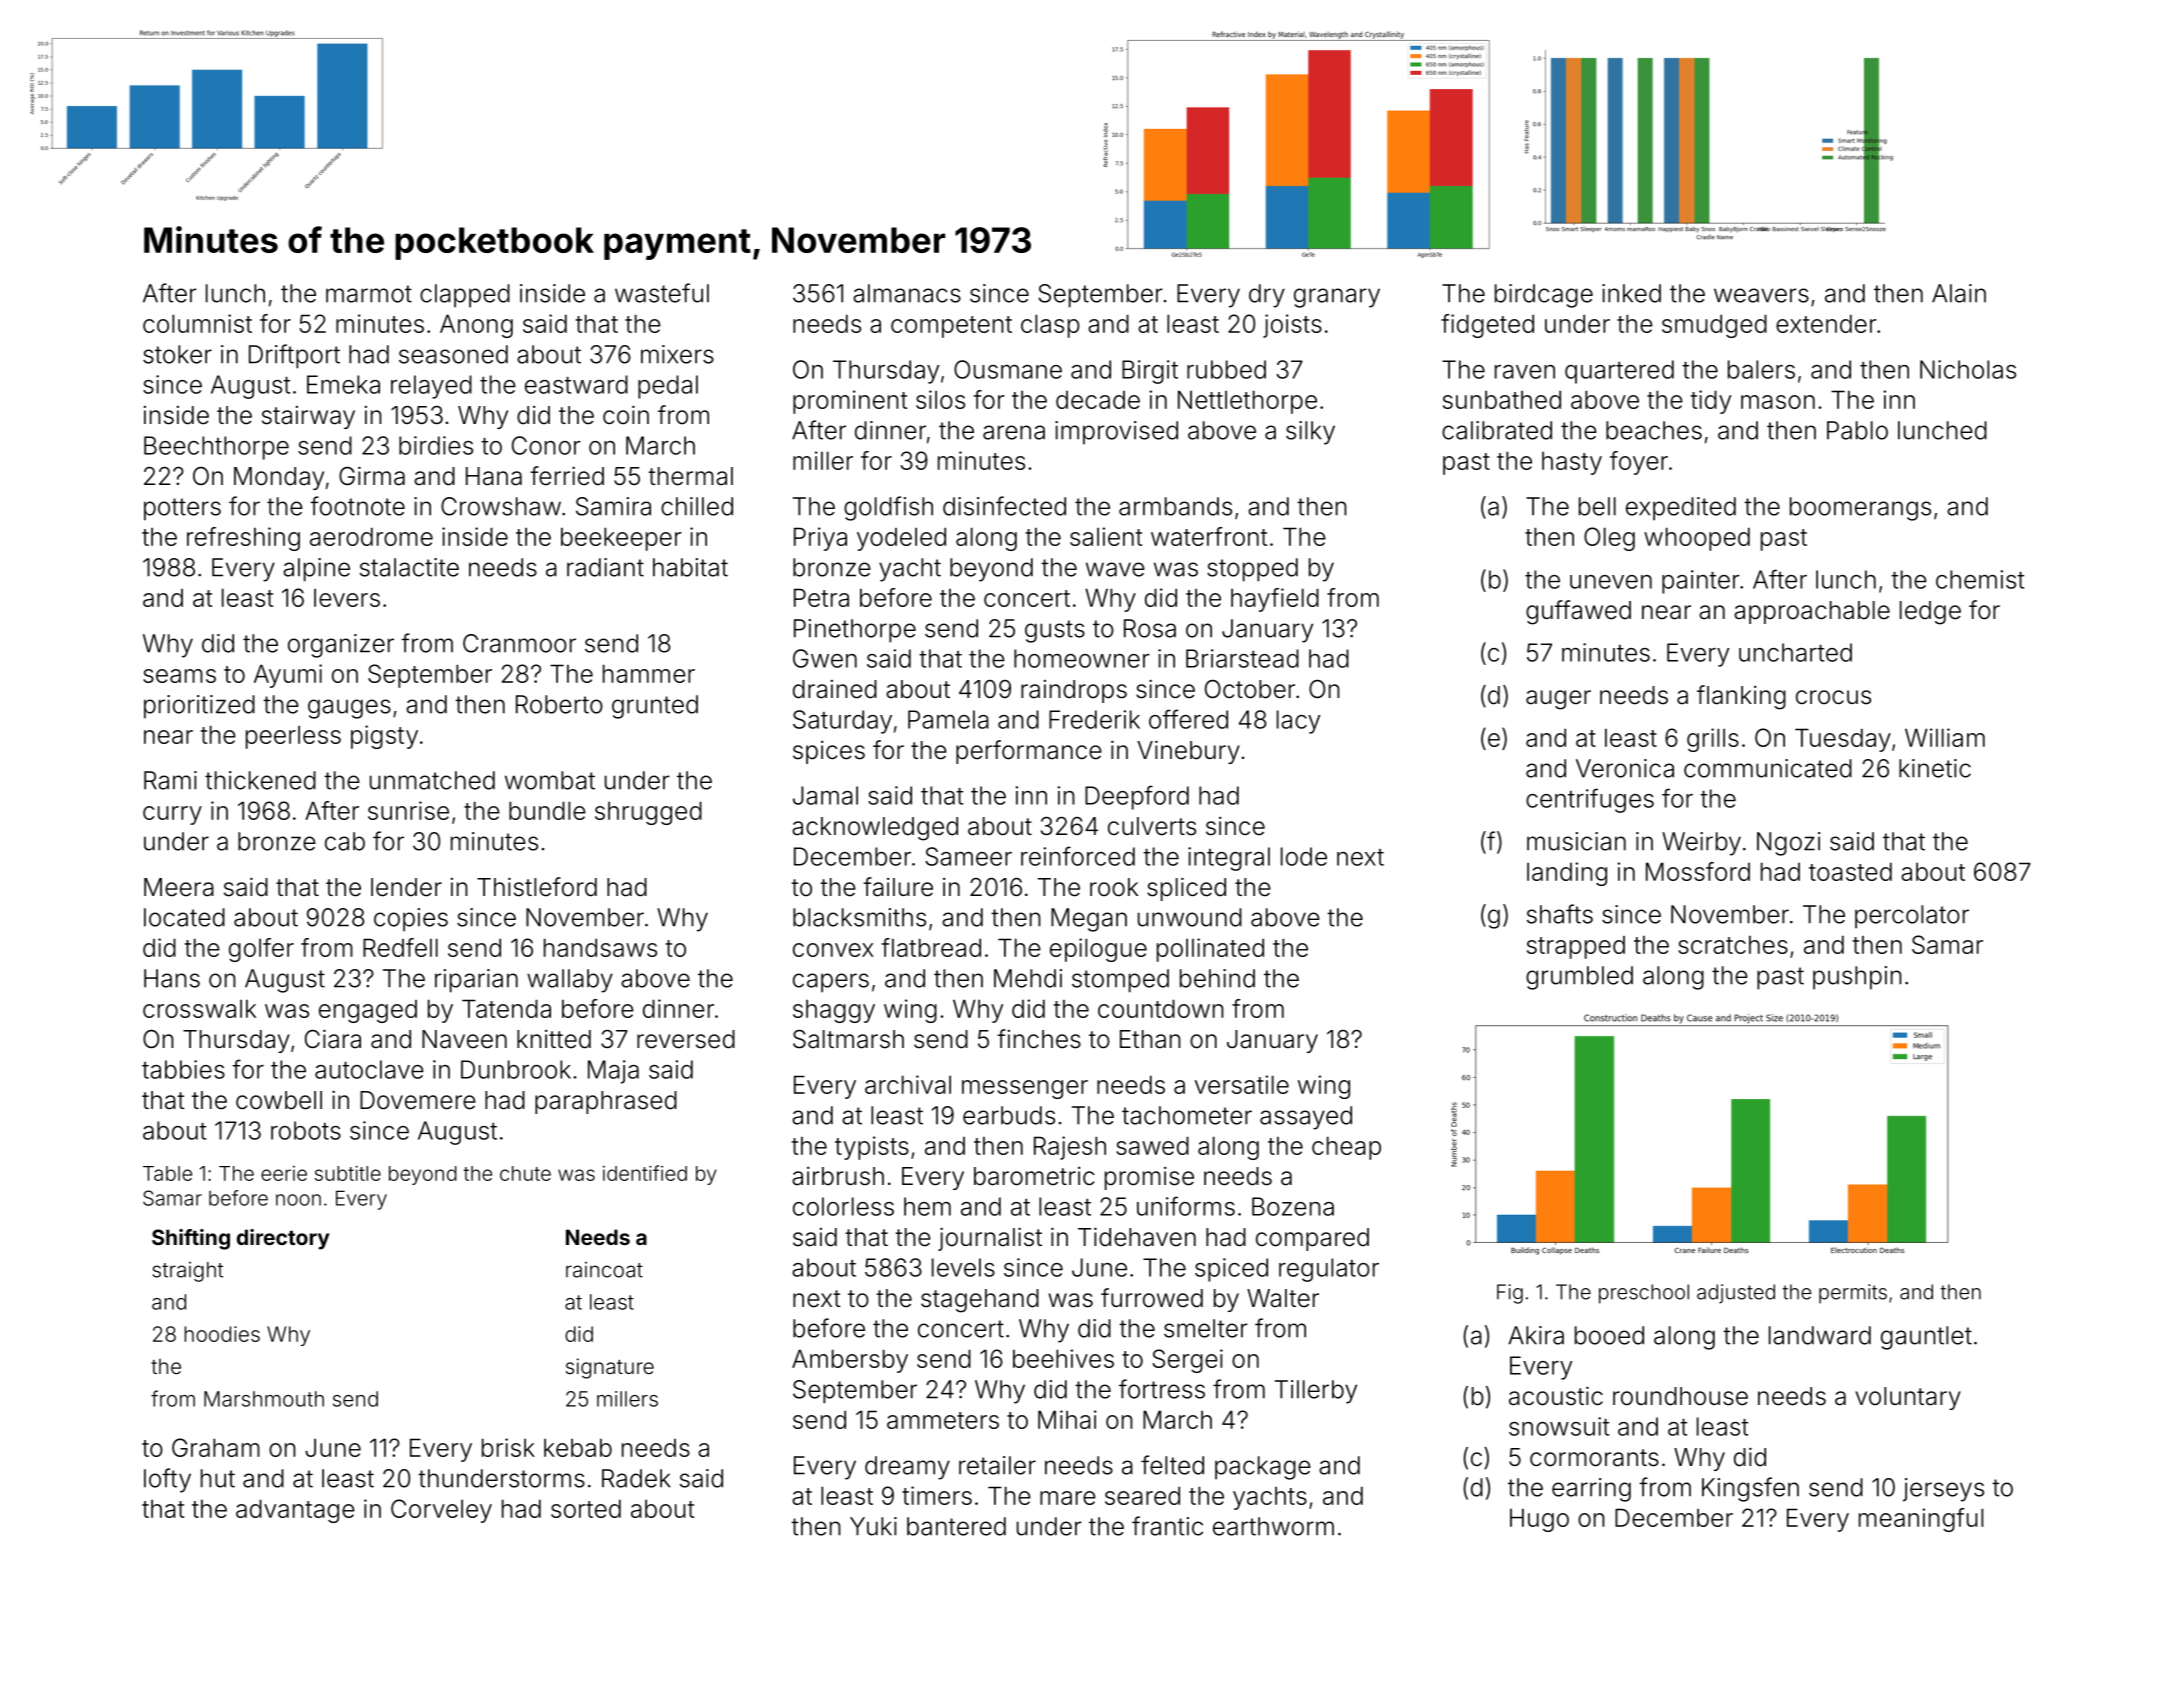 The height and width of the page is (1683, 2178). I want to click on refreshing, so click(243, 539).
